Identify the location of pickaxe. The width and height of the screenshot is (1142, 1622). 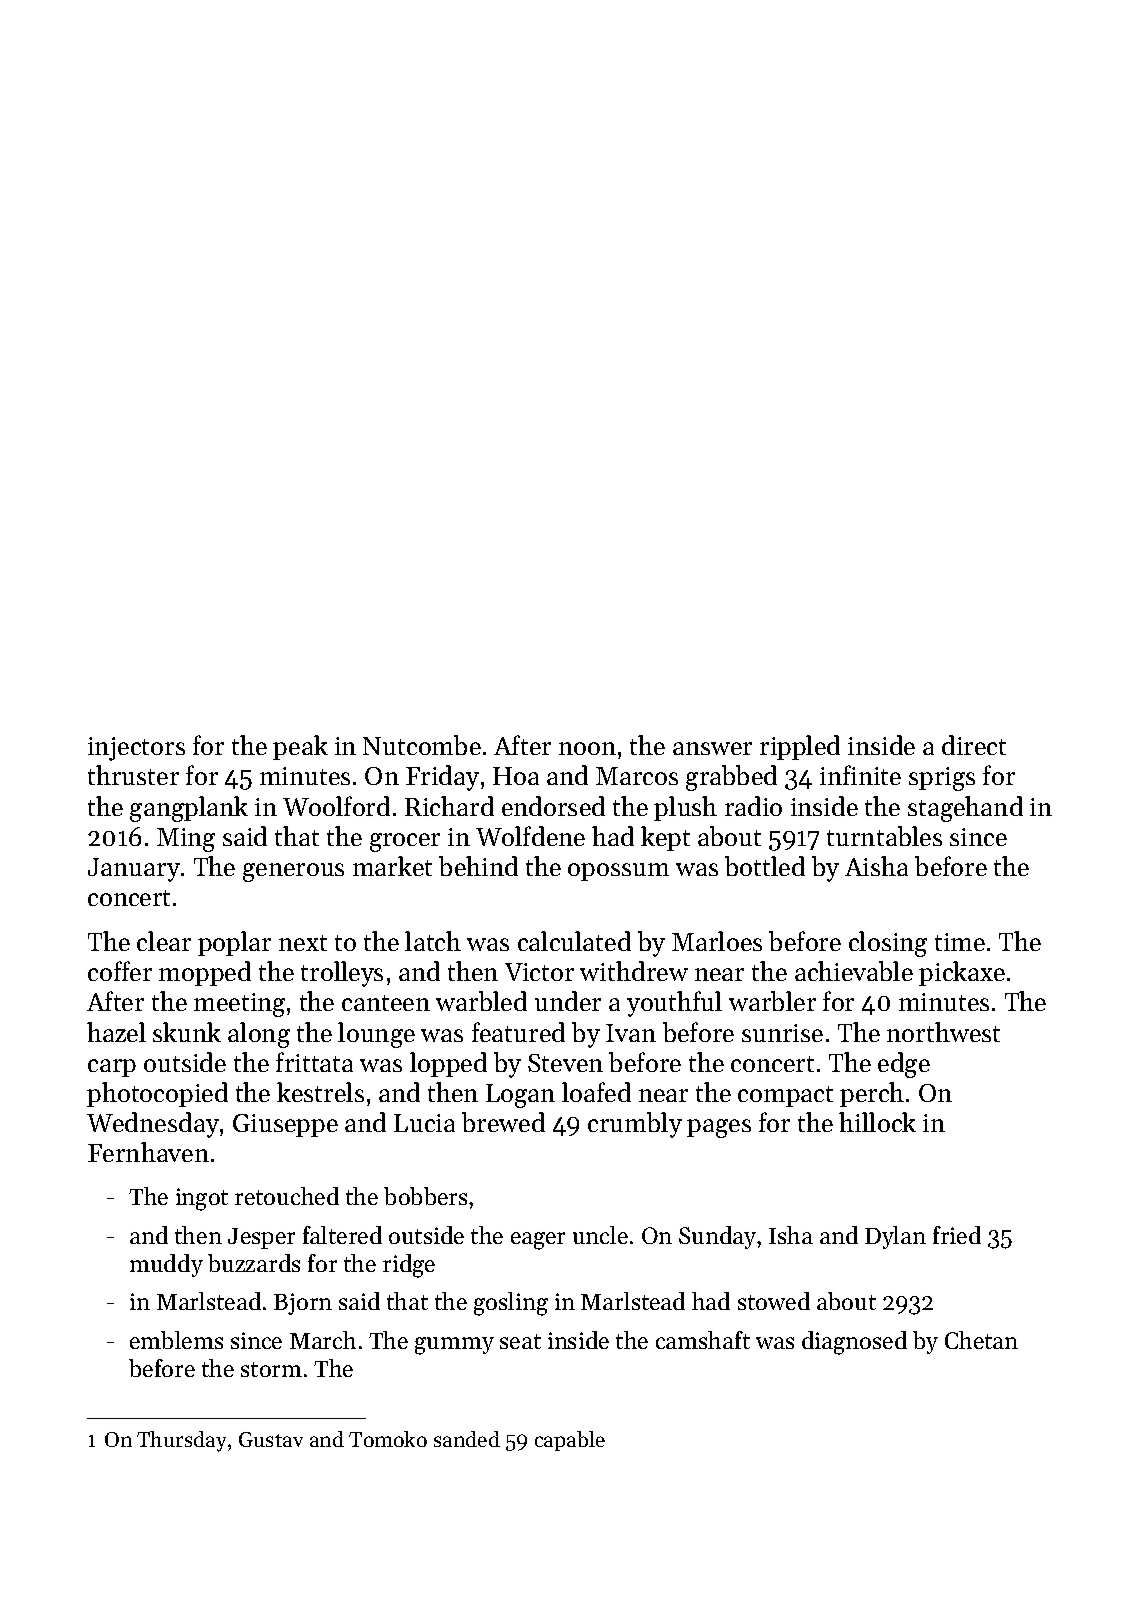
(962, 973).
